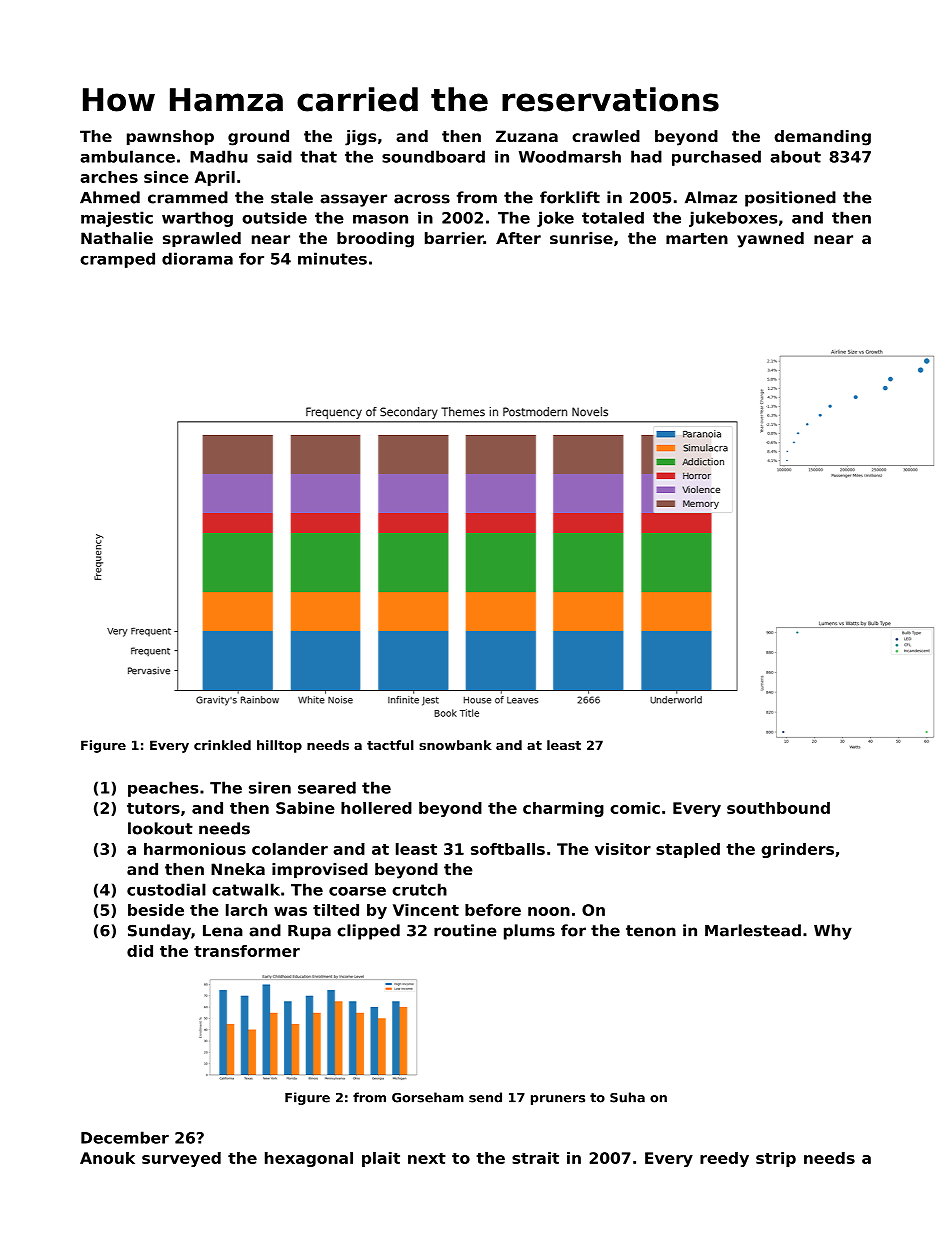 This page has height=1233, width=952. What do you see at coordinates (219, 156) in the page?
I see `Madhu` at bounding box center [219, 156].
